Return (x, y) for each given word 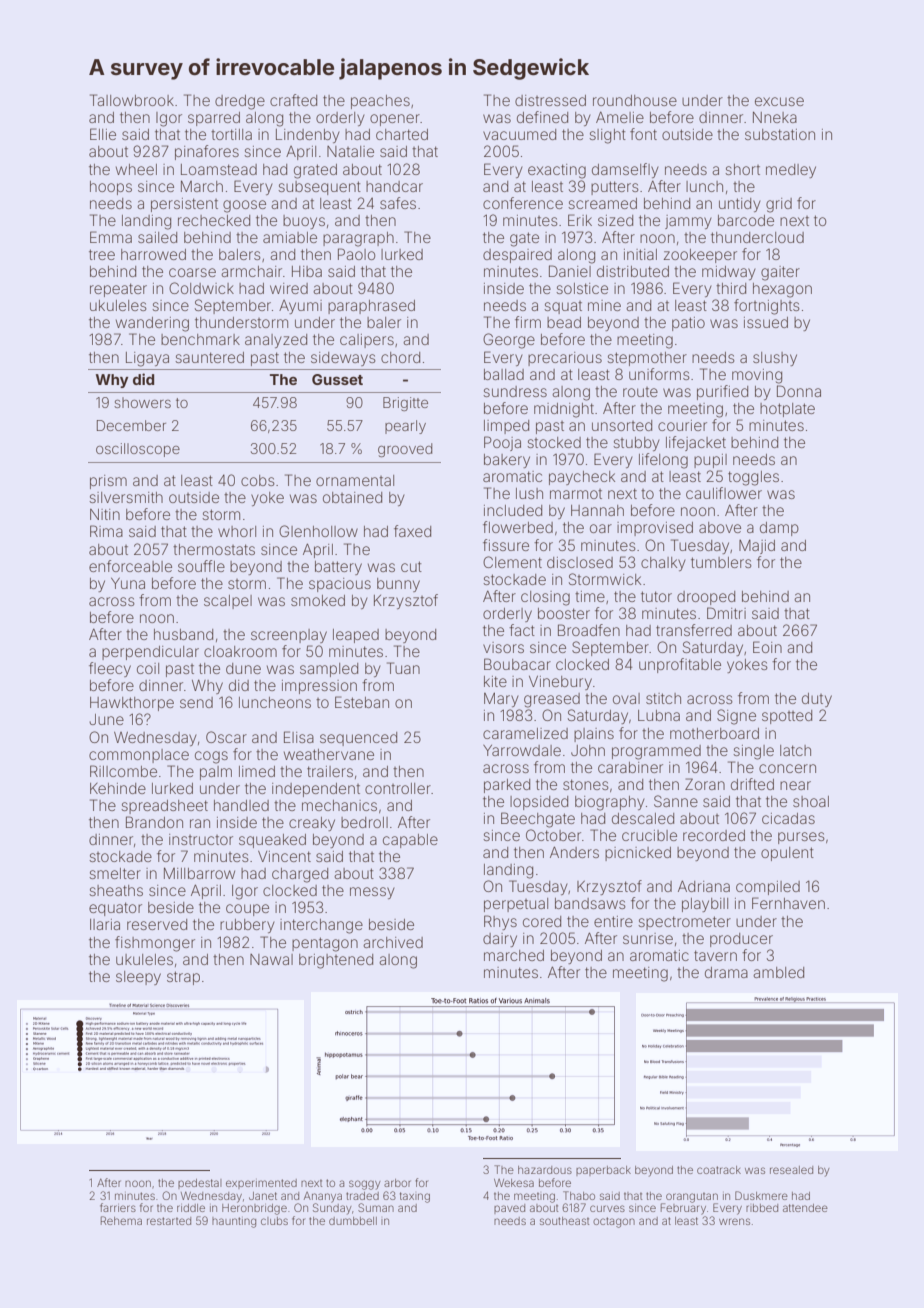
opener (395, 120)
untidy (740, 205)
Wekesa (514, 1183)
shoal (811, 801)
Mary (501, 699)
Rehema (121, 1220)
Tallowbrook (132, 100)
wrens (734, 1221)
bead (564, 322)
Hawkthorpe (132, 704)
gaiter (780, 273)
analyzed (276, 341)
